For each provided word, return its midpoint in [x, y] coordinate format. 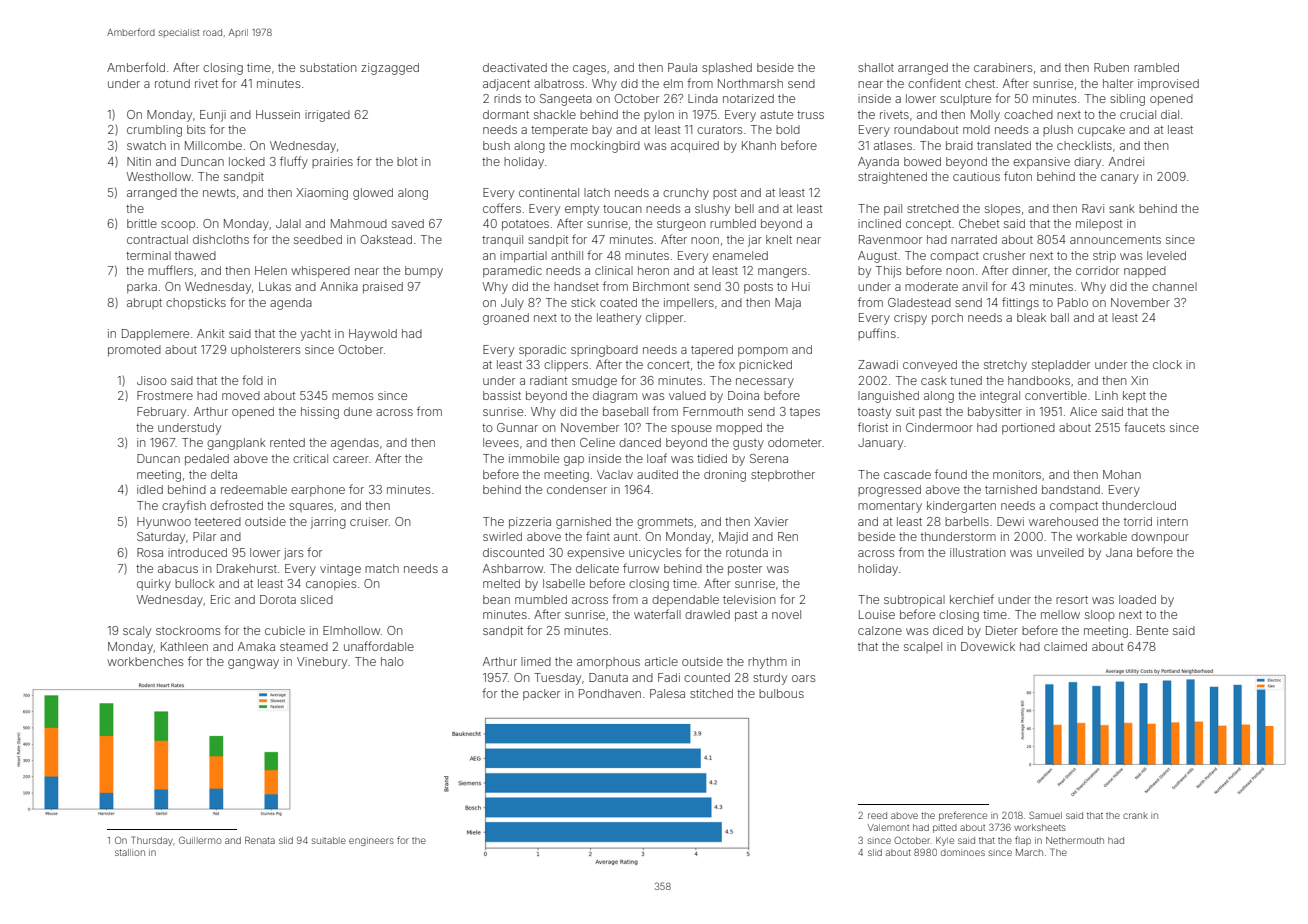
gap [574, 461]
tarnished [1011, 489]
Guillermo [200, 840]
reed [877, 815]
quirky [154, 585]
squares [311, 507]
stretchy [1005, 366]
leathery [619, 319]
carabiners [1003, 67]
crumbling [154, 131]
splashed [727, 69]
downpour [1160, 538]
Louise [877, 614]
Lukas [275, 286]
